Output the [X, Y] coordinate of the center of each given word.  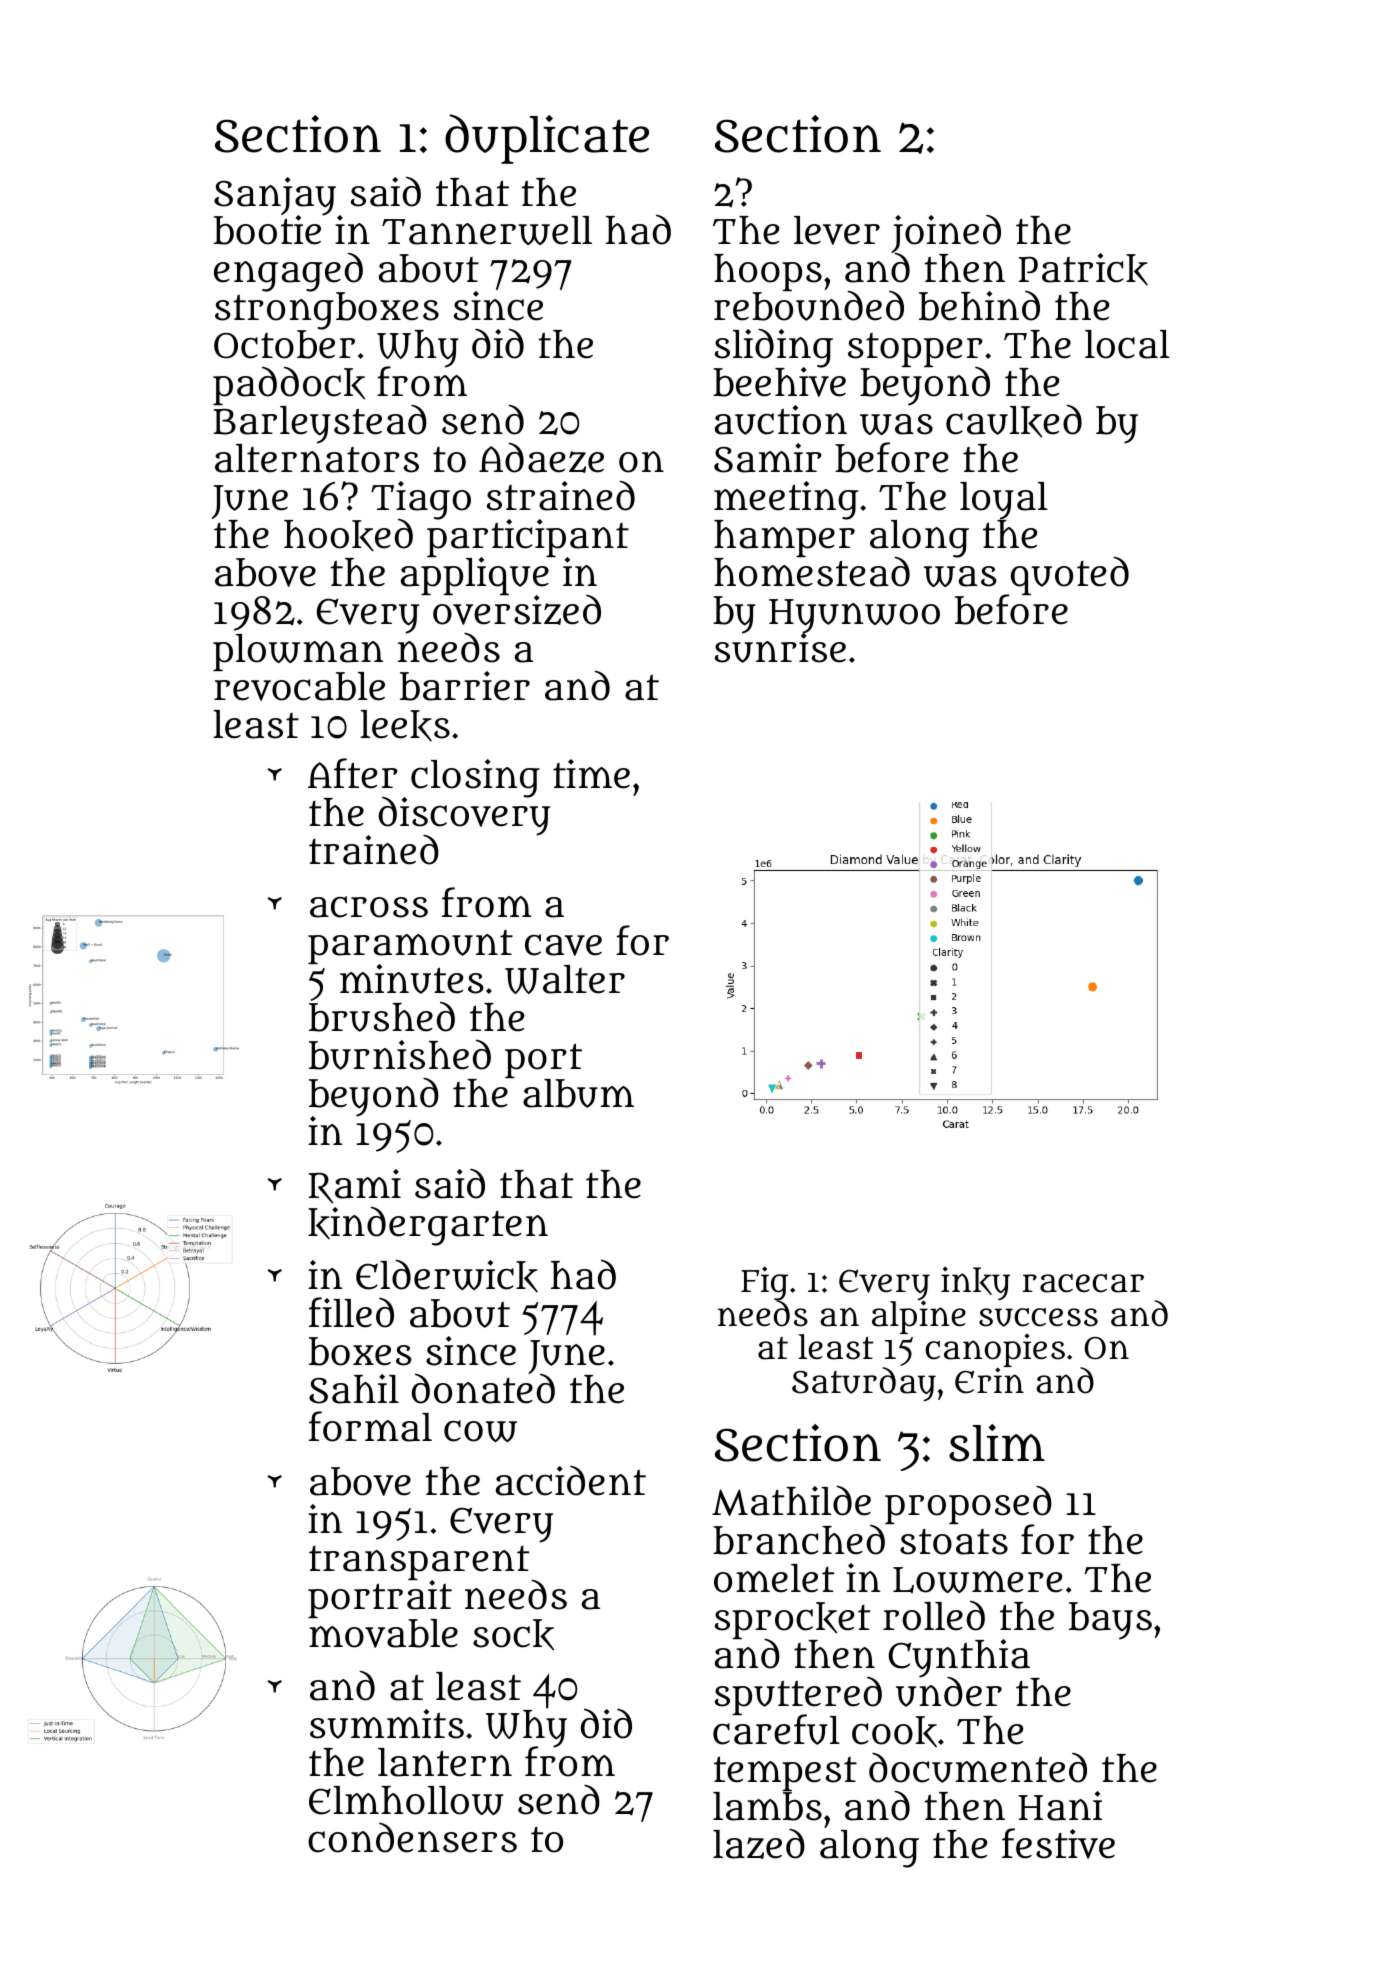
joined [946, 234]
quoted [1068, 575]
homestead [812, 572]
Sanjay [275, 196]
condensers [412, 1838]
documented [978, 1768]
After [353, 773]
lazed [759, 1844]
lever [837, 230]
